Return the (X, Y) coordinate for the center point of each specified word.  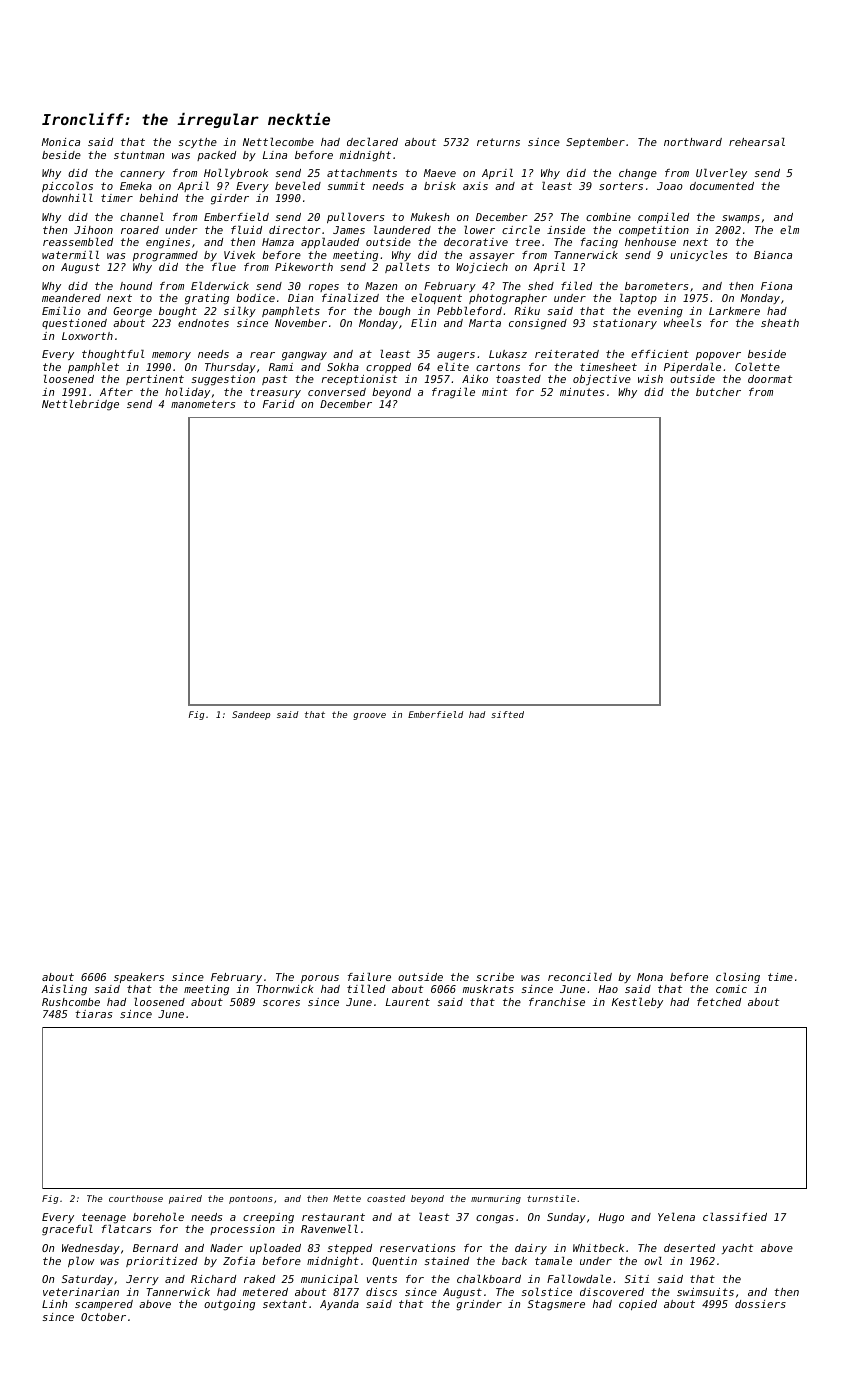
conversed (337, 392)
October (103, 1317)
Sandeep (251, 715)
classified (735, 1217)
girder (230, 199)
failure (369, 977)
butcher (718, 392)
